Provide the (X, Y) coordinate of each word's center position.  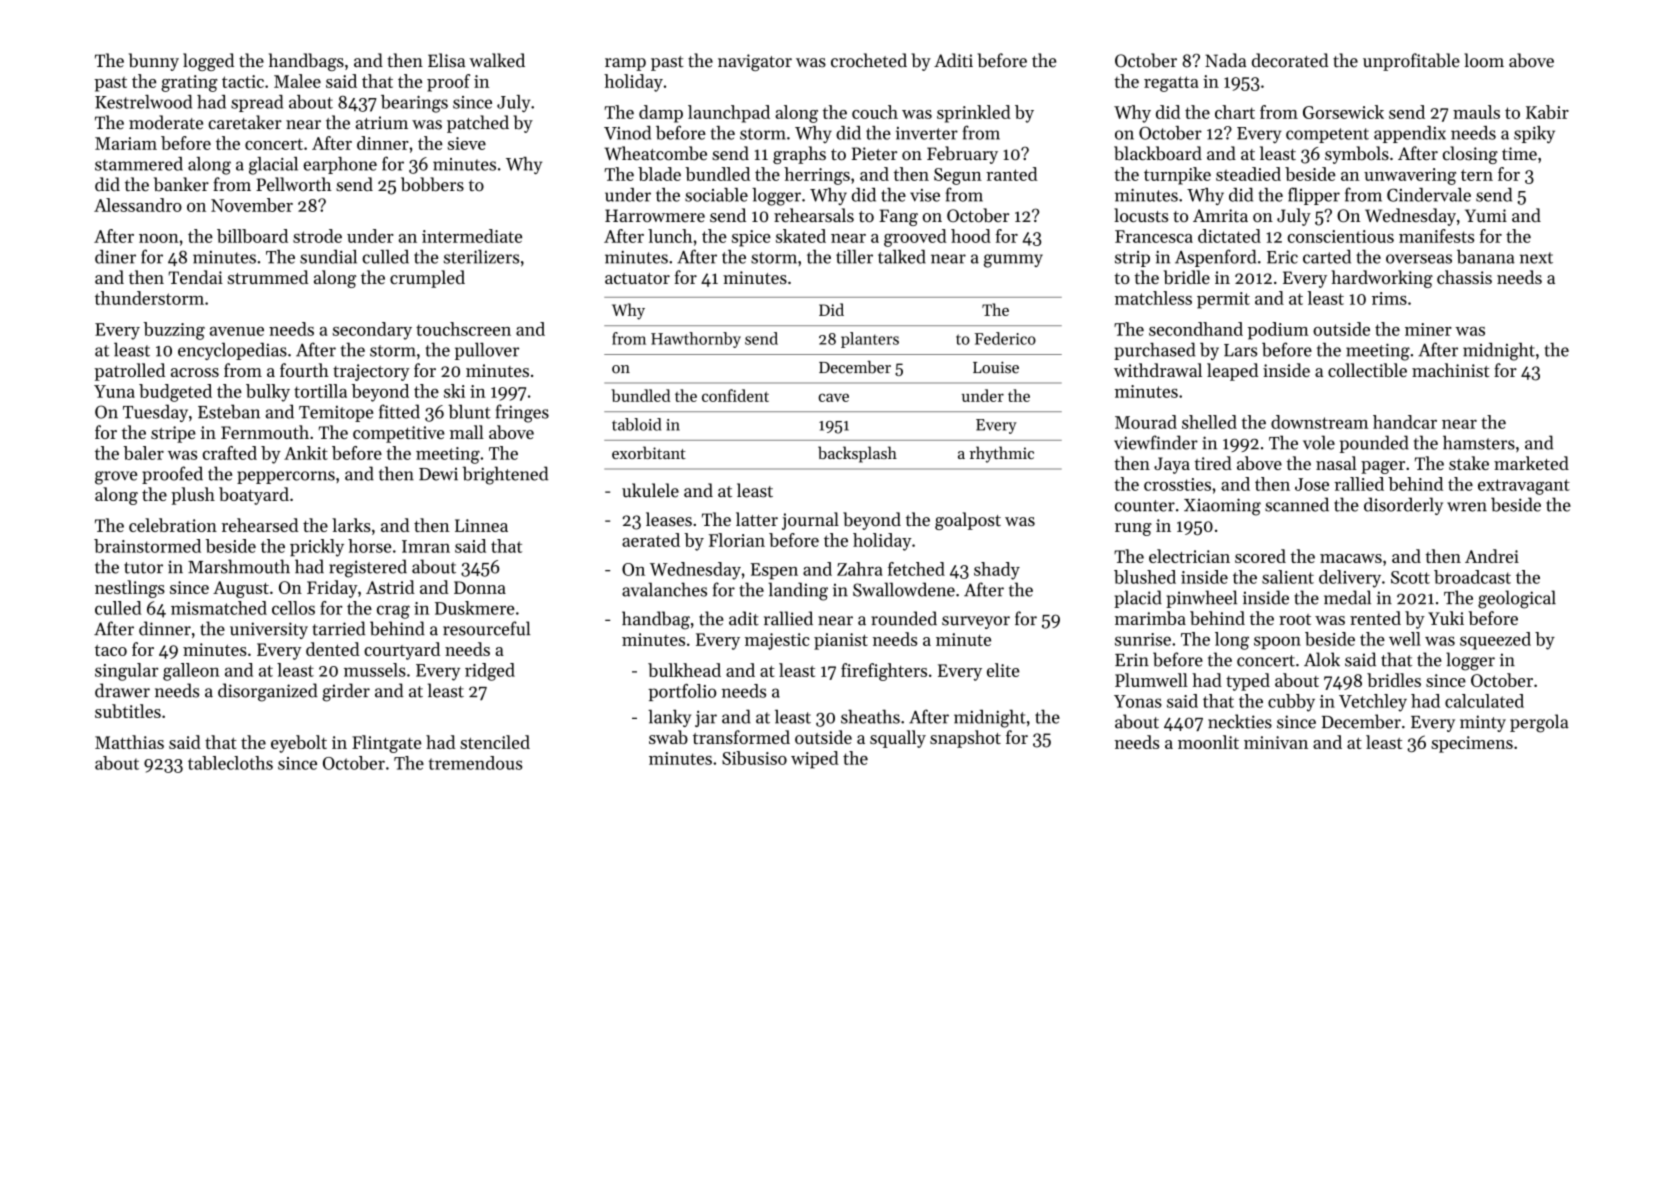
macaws (1351, 558)
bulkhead (684, 670)
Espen (774, 571)
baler (144, 453)
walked (497, 60)
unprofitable (1411, 62)
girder (346, 692)
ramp (625, 64)
